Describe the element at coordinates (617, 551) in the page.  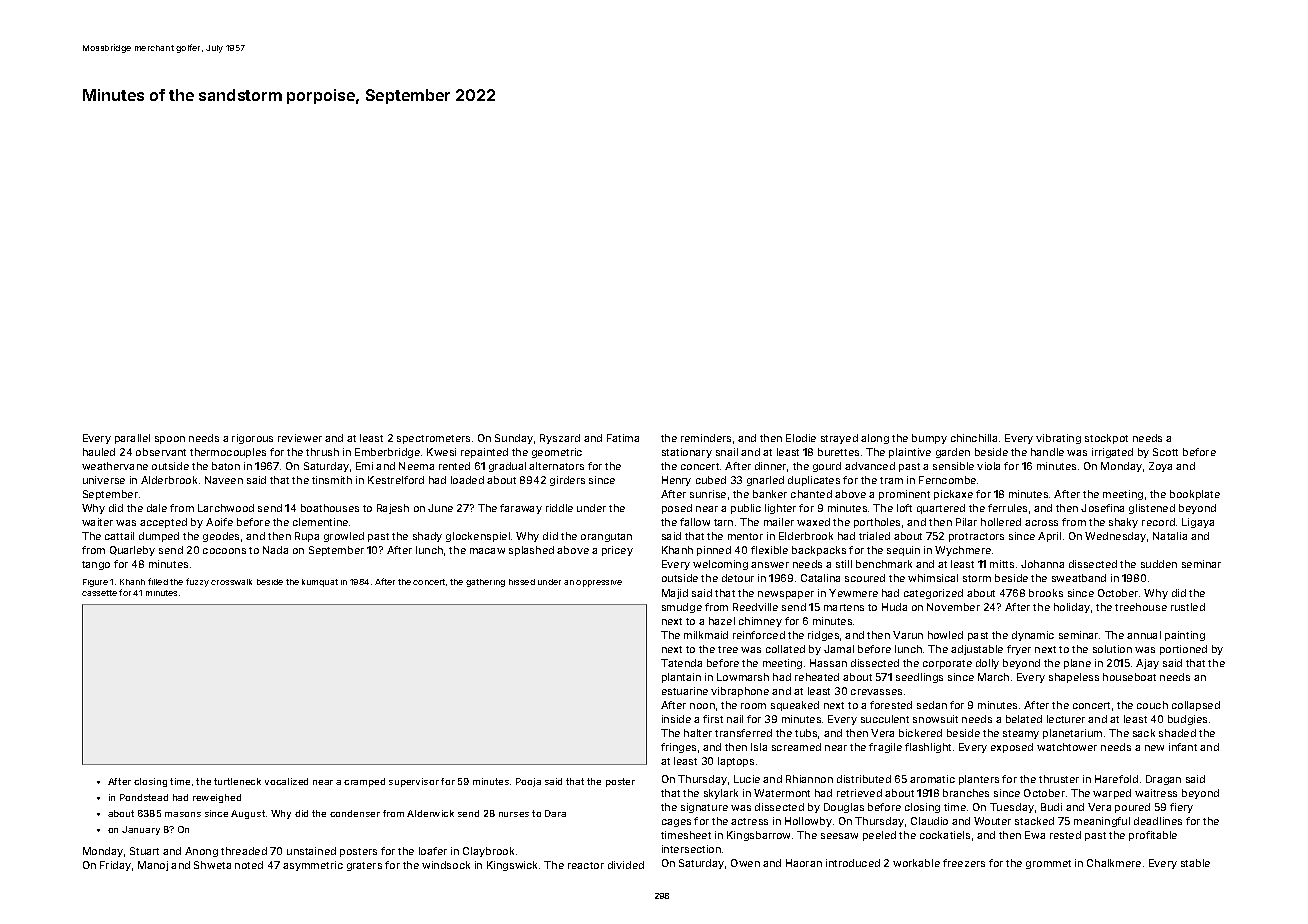
I see `pricey` at that location.
